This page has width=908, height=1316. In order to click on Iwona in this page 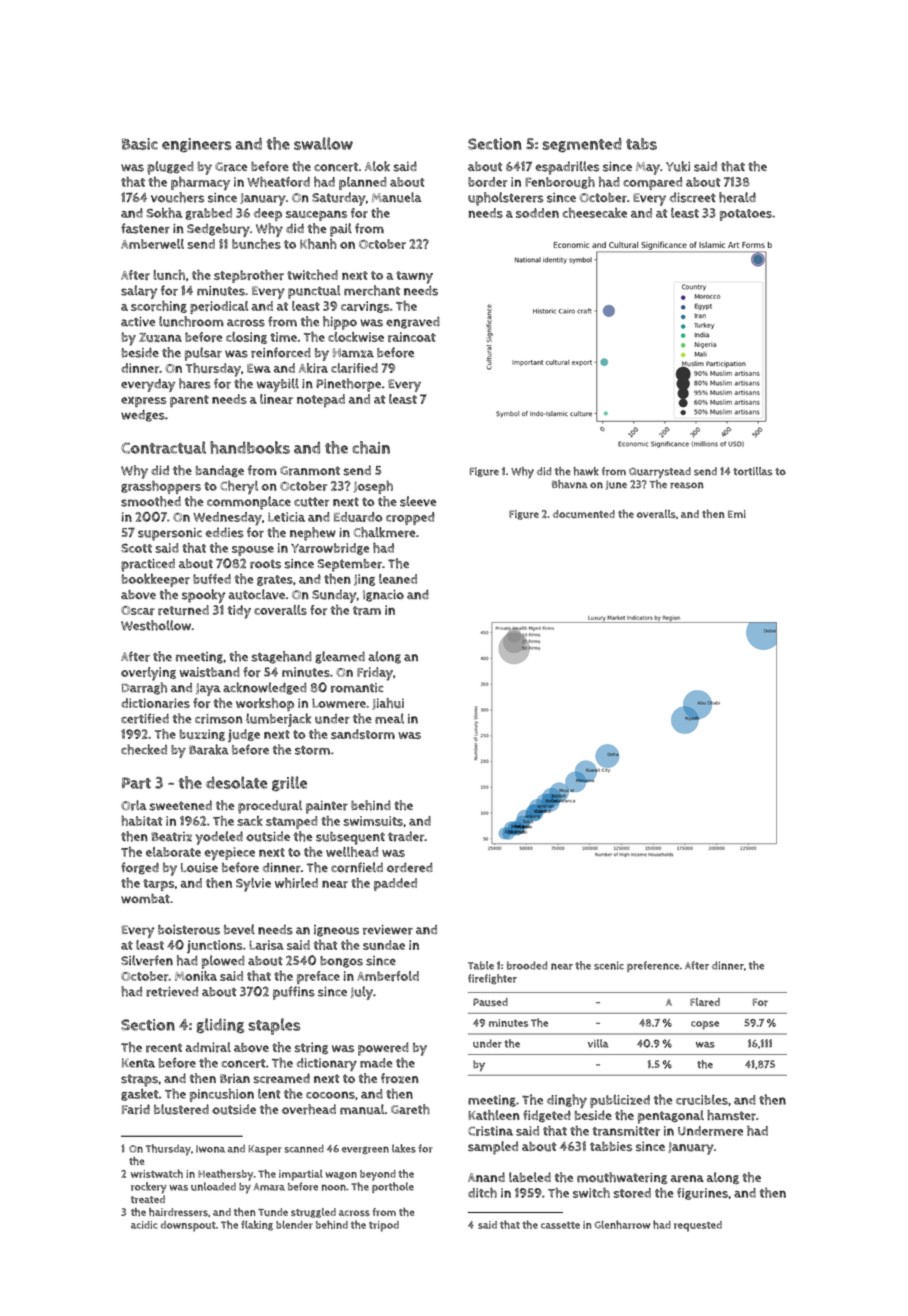, I will do `click(210, 1149)`.
